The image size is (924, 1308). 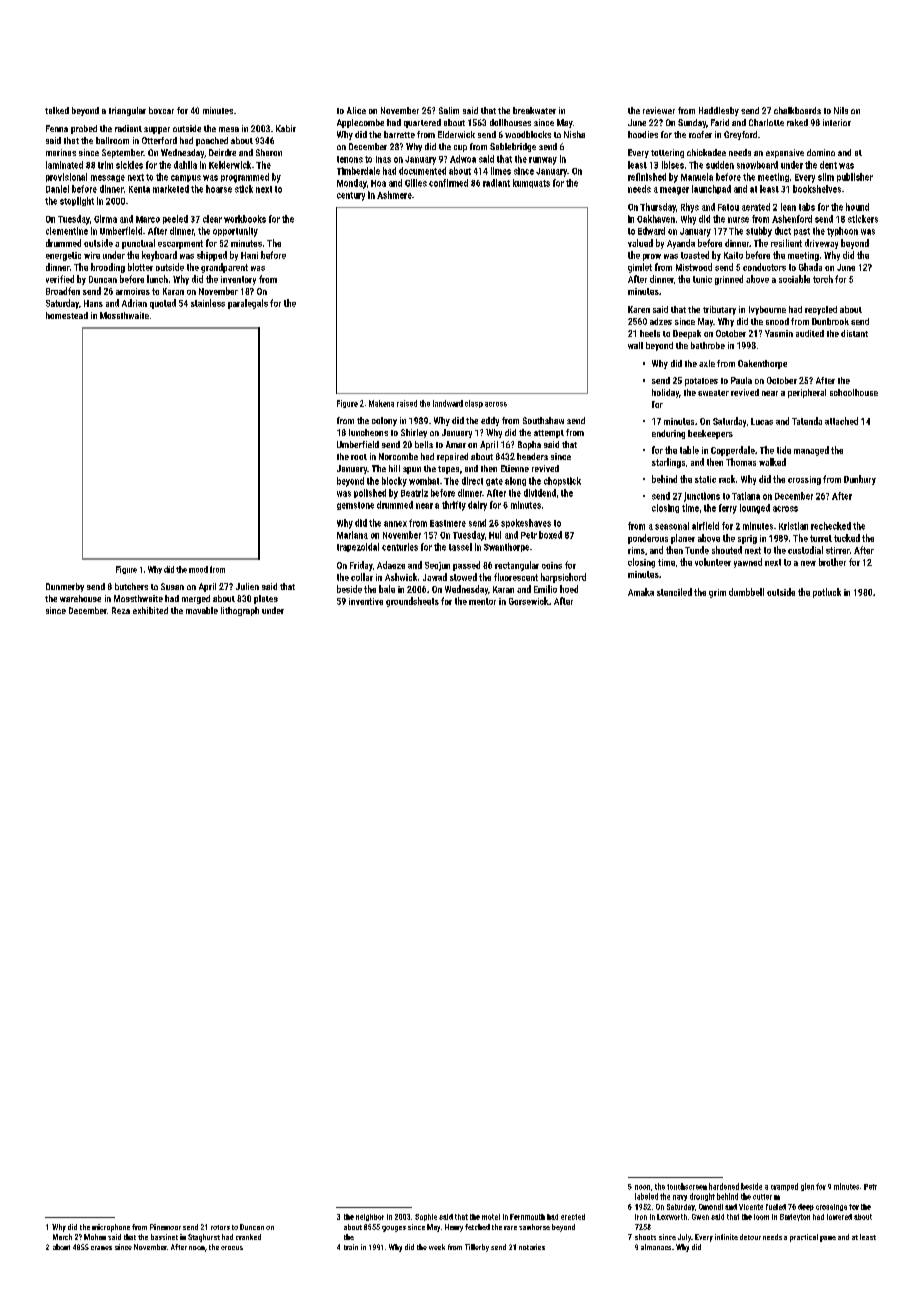 I want to click on recycled, so click(x=821, y=310).
